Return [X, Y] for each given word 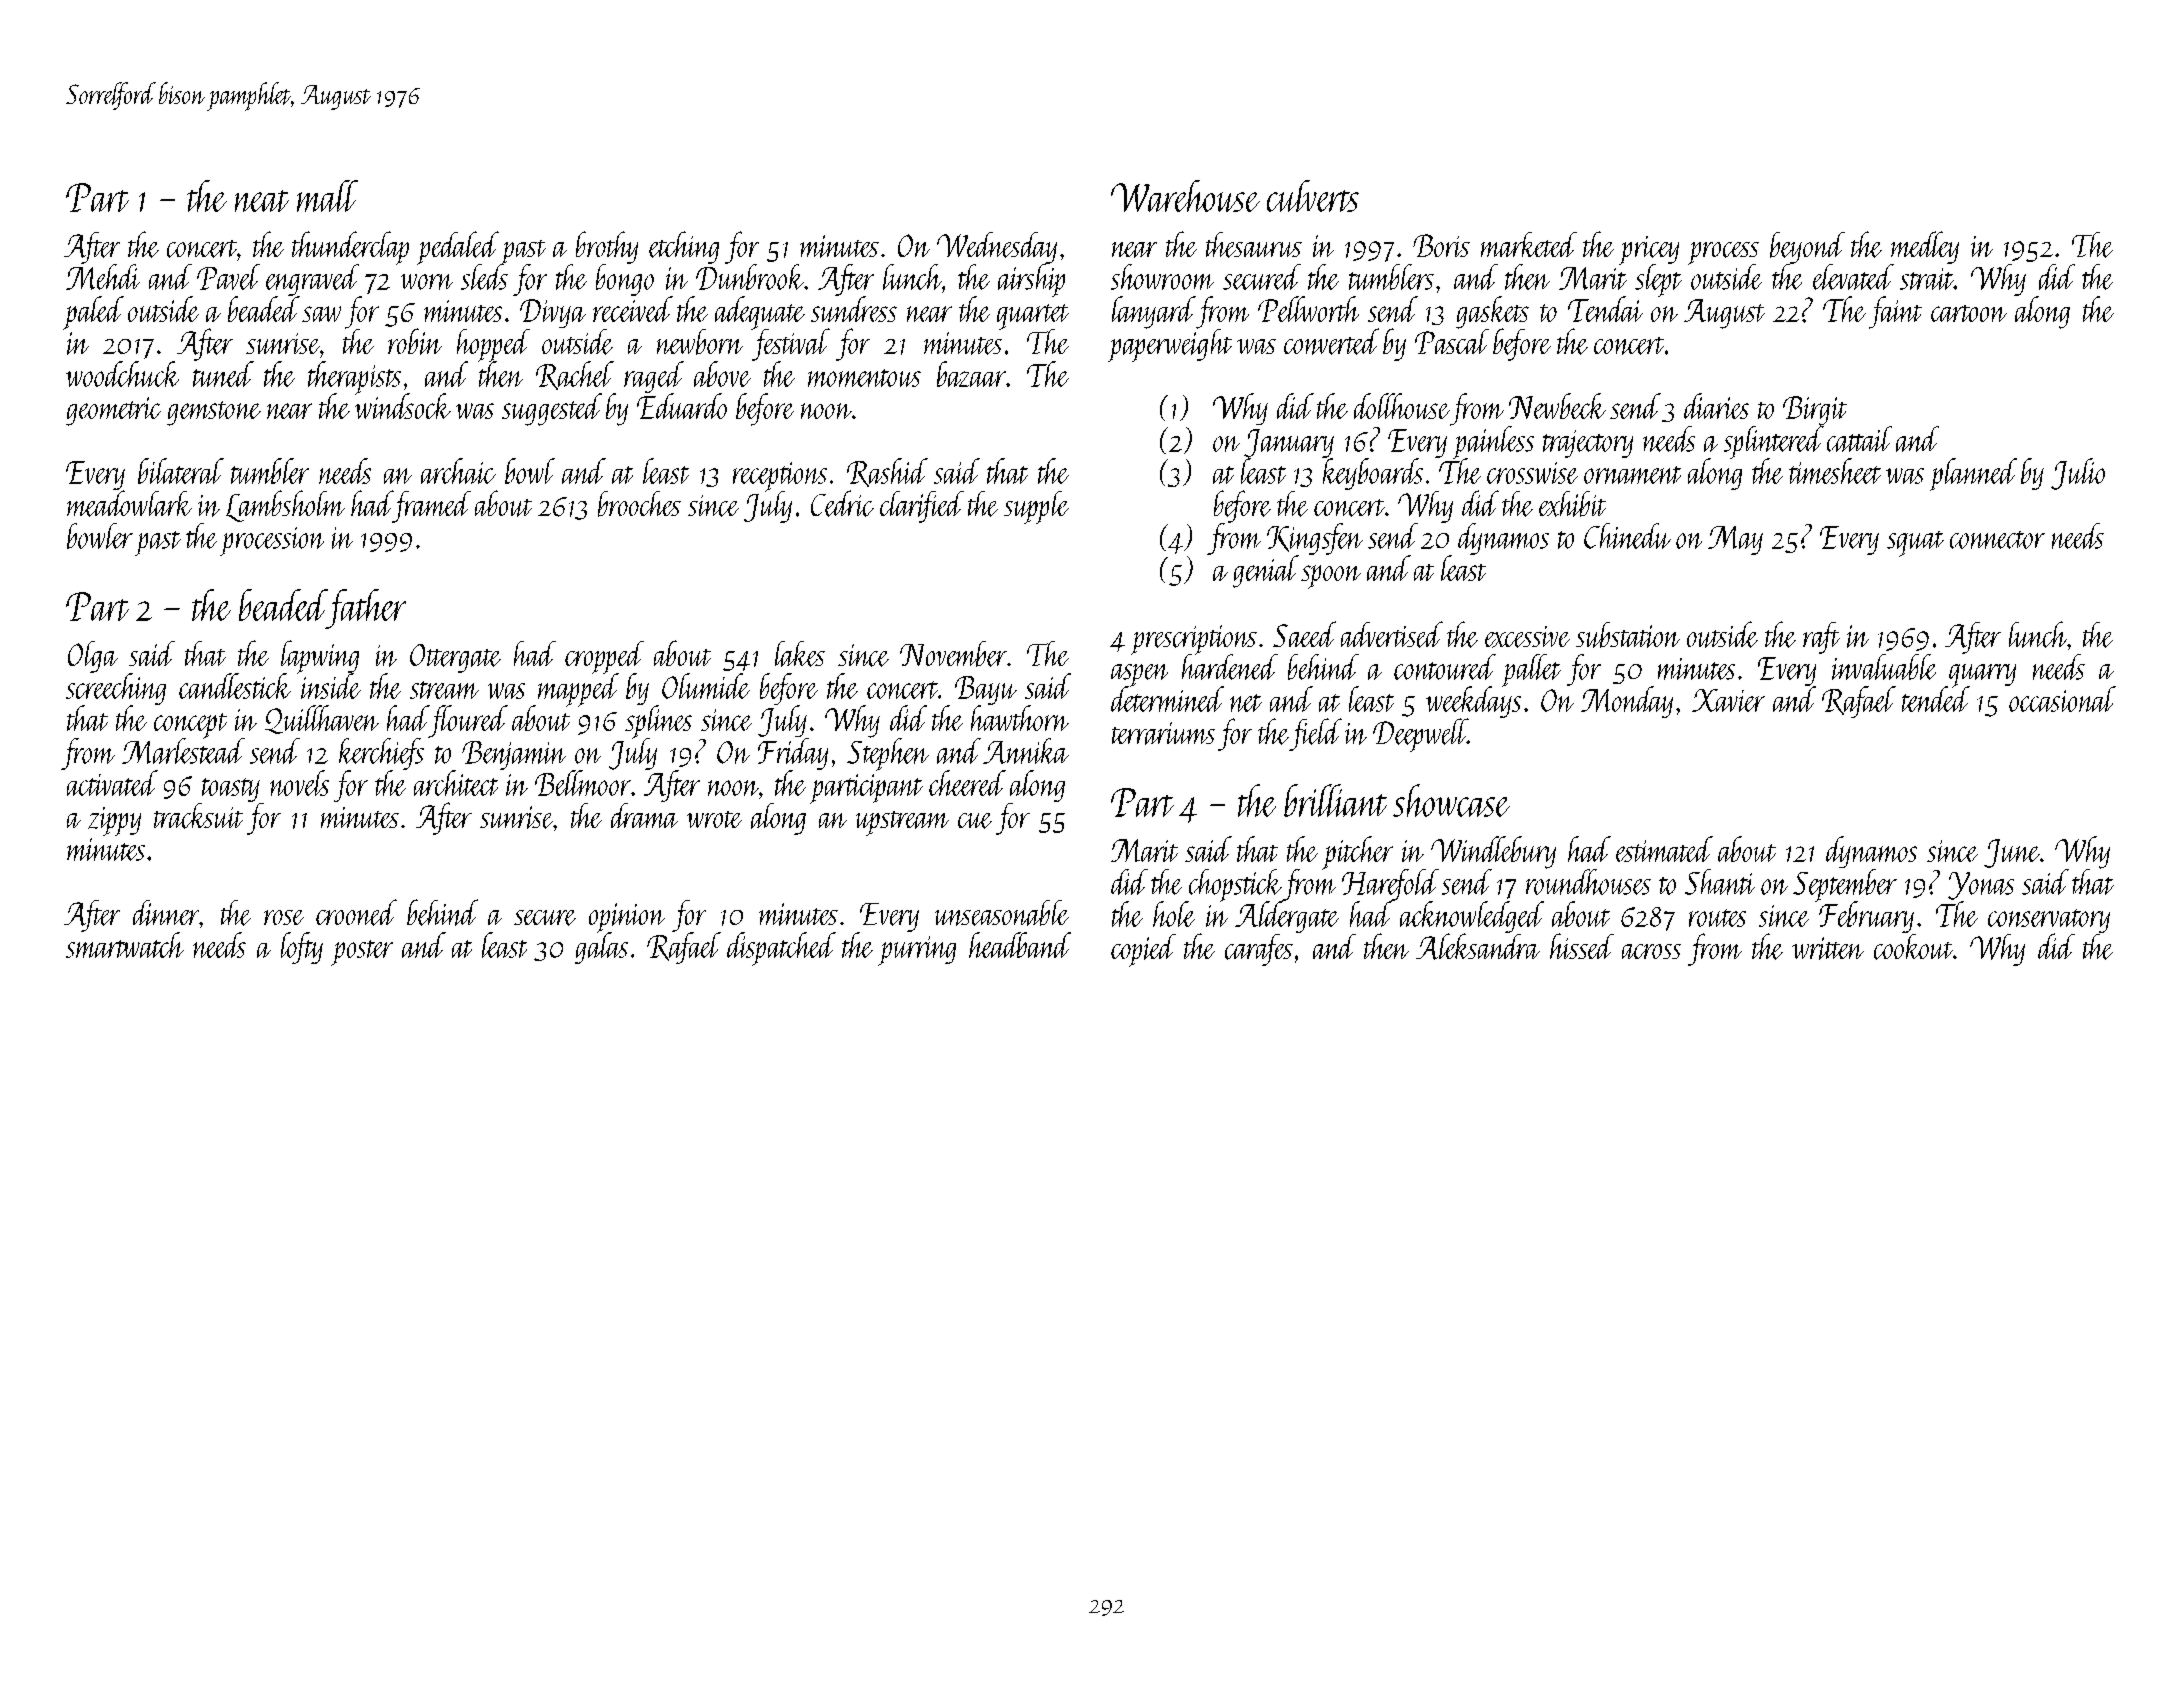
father [366, 609]
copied [1143, 950]
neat [262, 201]
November [953, 654]
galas [601, 948]
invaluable [1884, 667]
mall [327, 196]
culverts [1313, 196]
